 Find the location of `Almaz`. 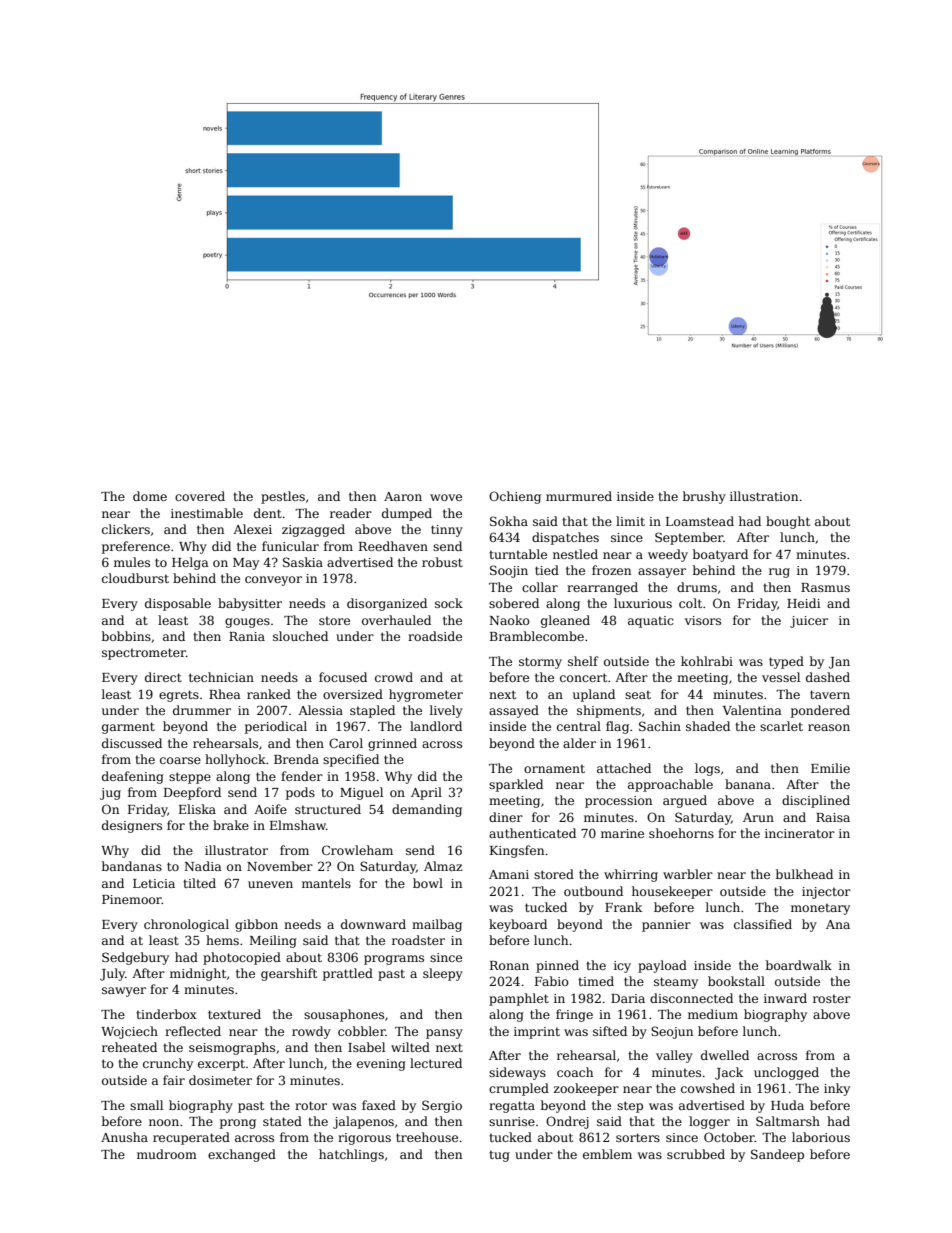

Almaz is located at coordinates (443, 866).
